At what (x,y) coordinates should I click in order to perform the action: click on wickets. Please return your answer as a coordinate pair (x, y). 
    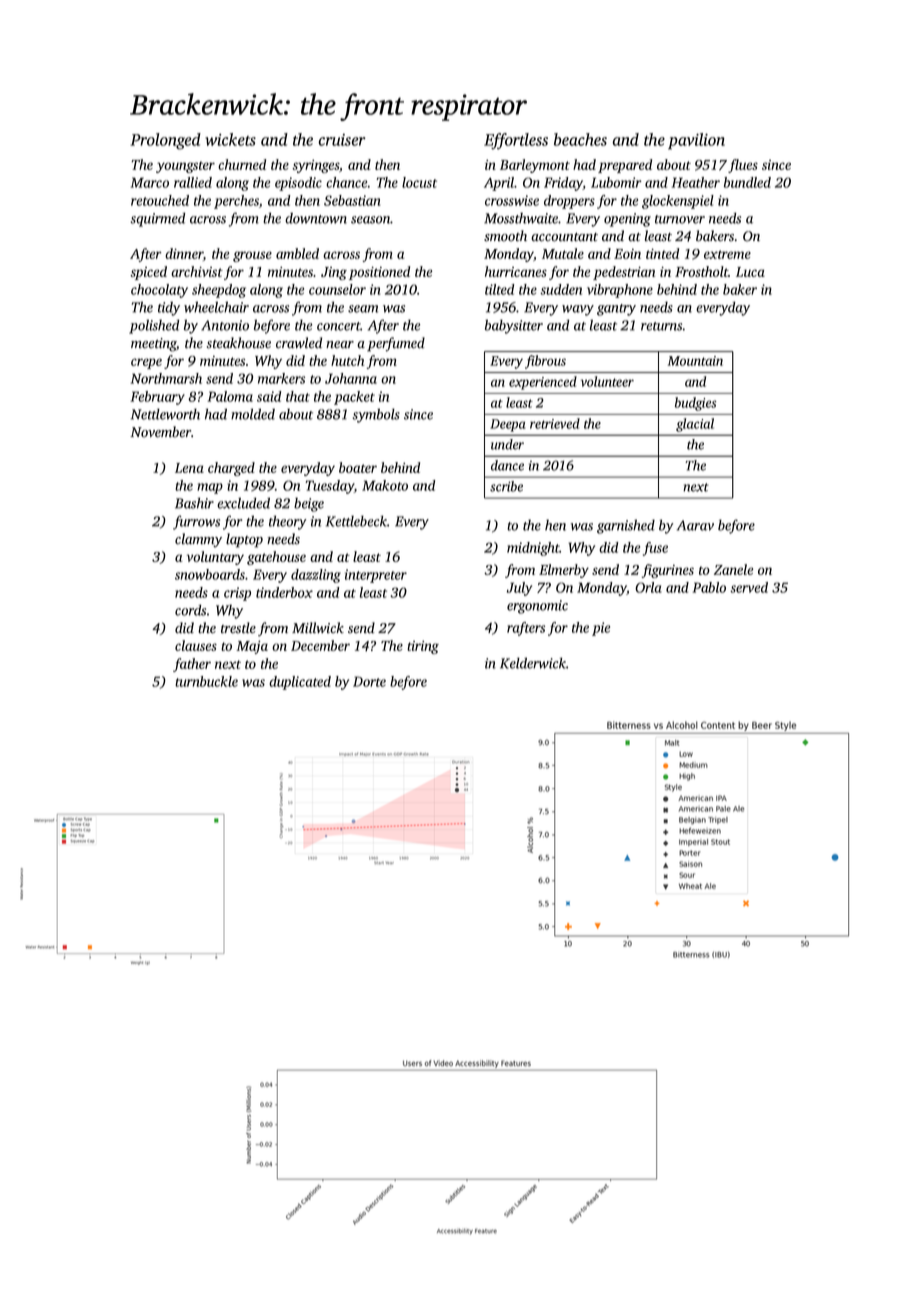
    Looking at the image, I should click on (230, 139).
